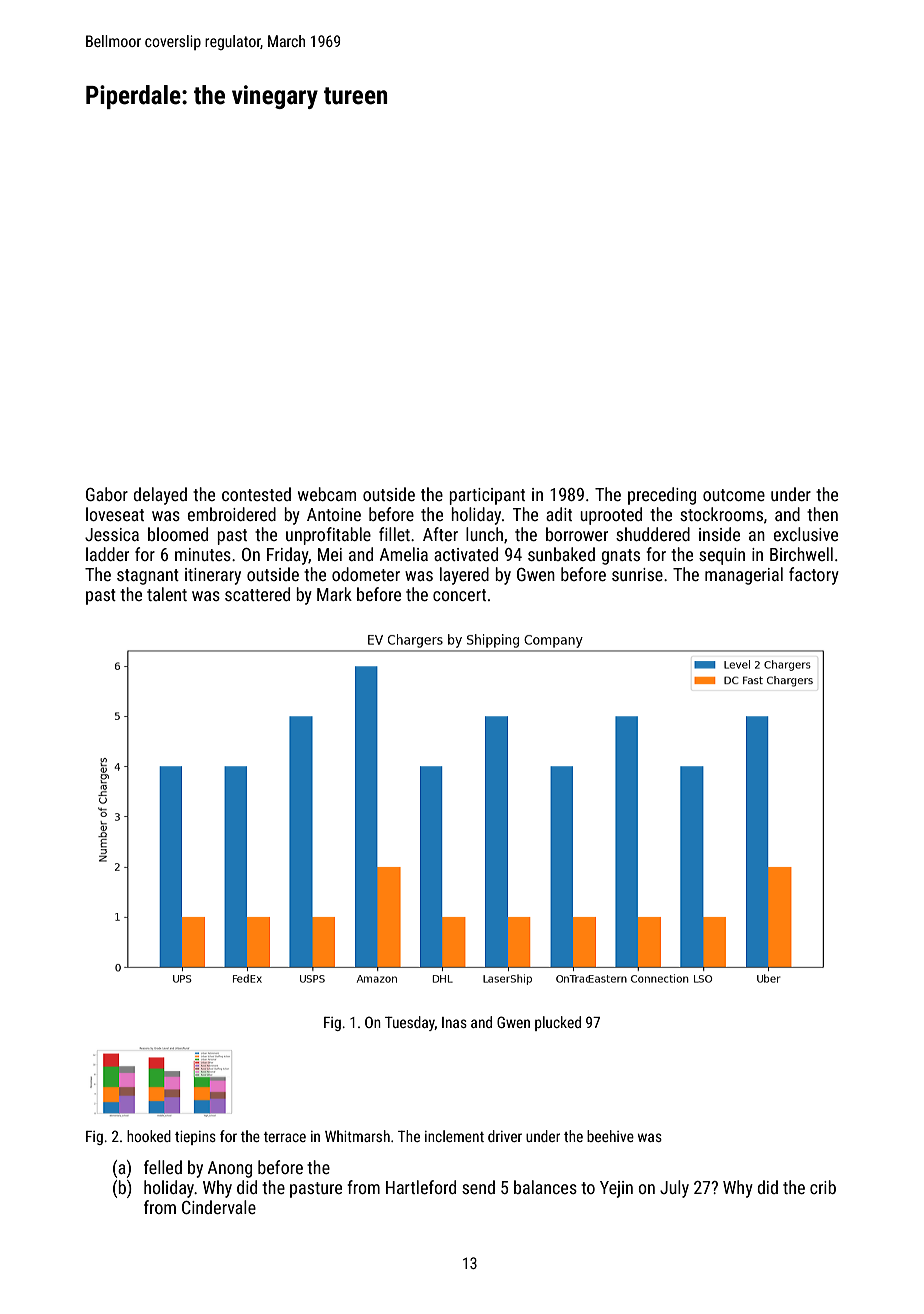 The image size is (924, 1314). What do you see at coordinates (637, 574) in the image?
I see `sunrise` at bounding box center [637, 574].
